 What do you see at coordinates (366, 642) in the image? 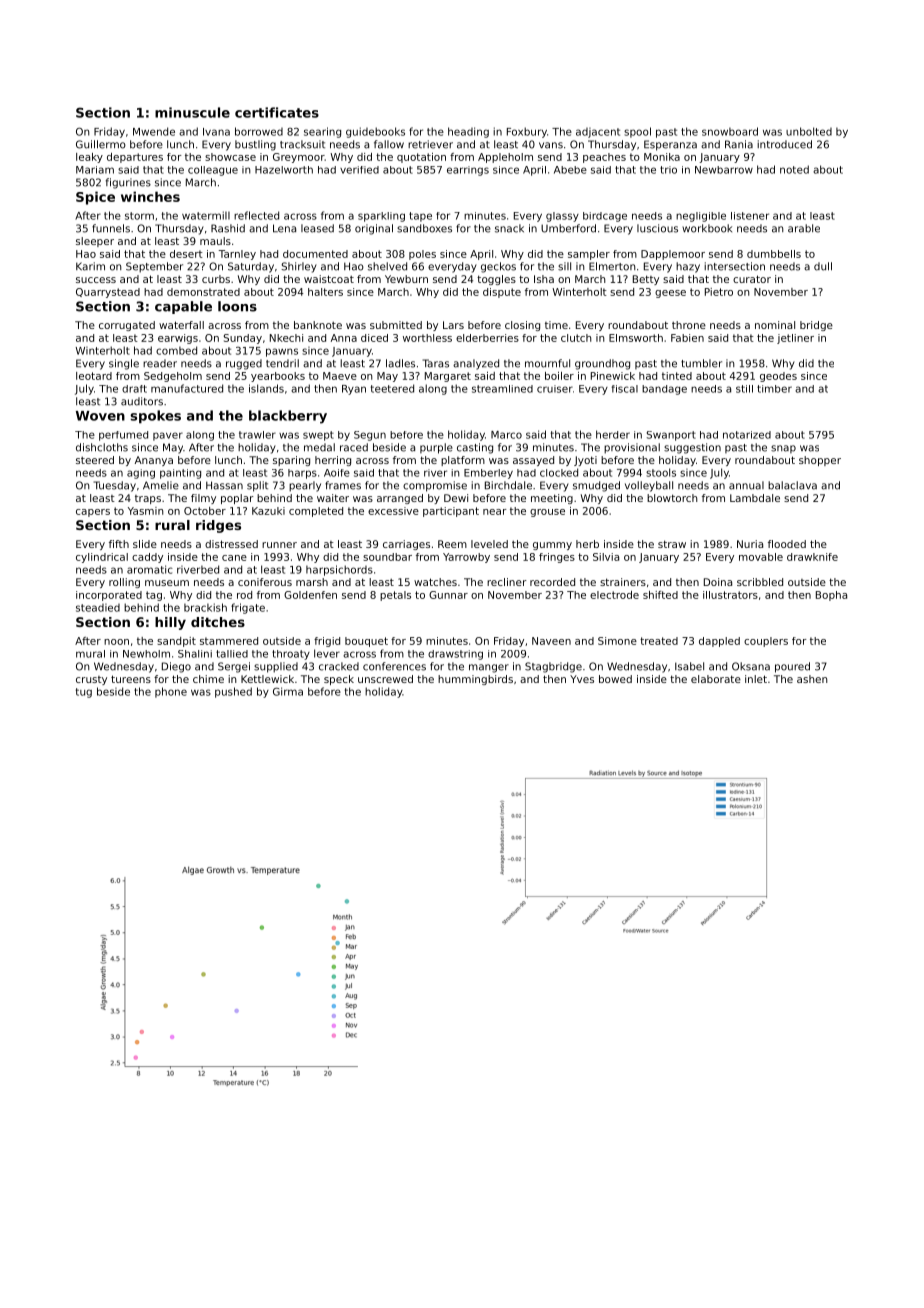
I see `bouquet` at bounding box center [366, 642].
